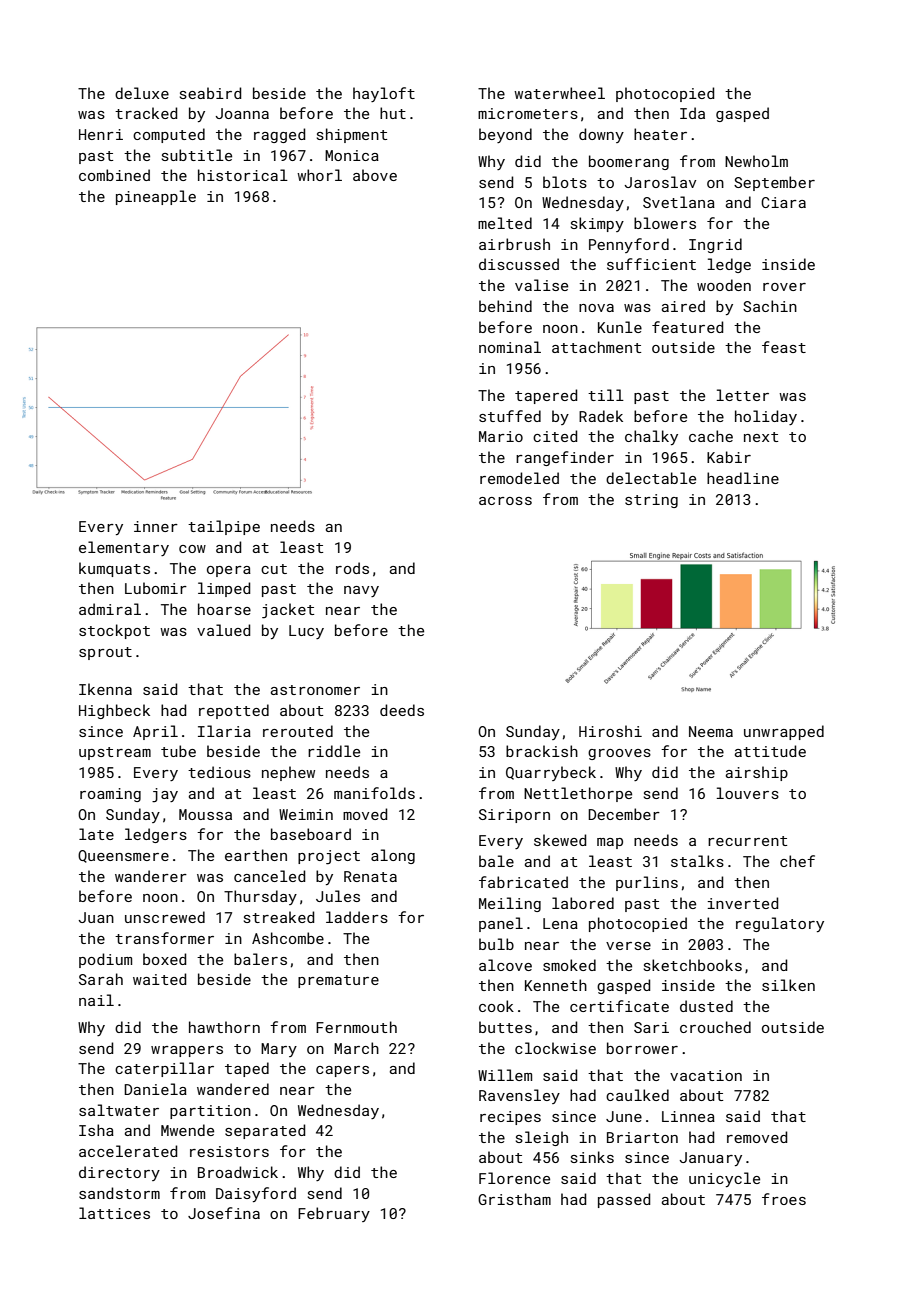 The width and height of the page is (908, 1316). I want to click on stuffed, so click(510, 416).
